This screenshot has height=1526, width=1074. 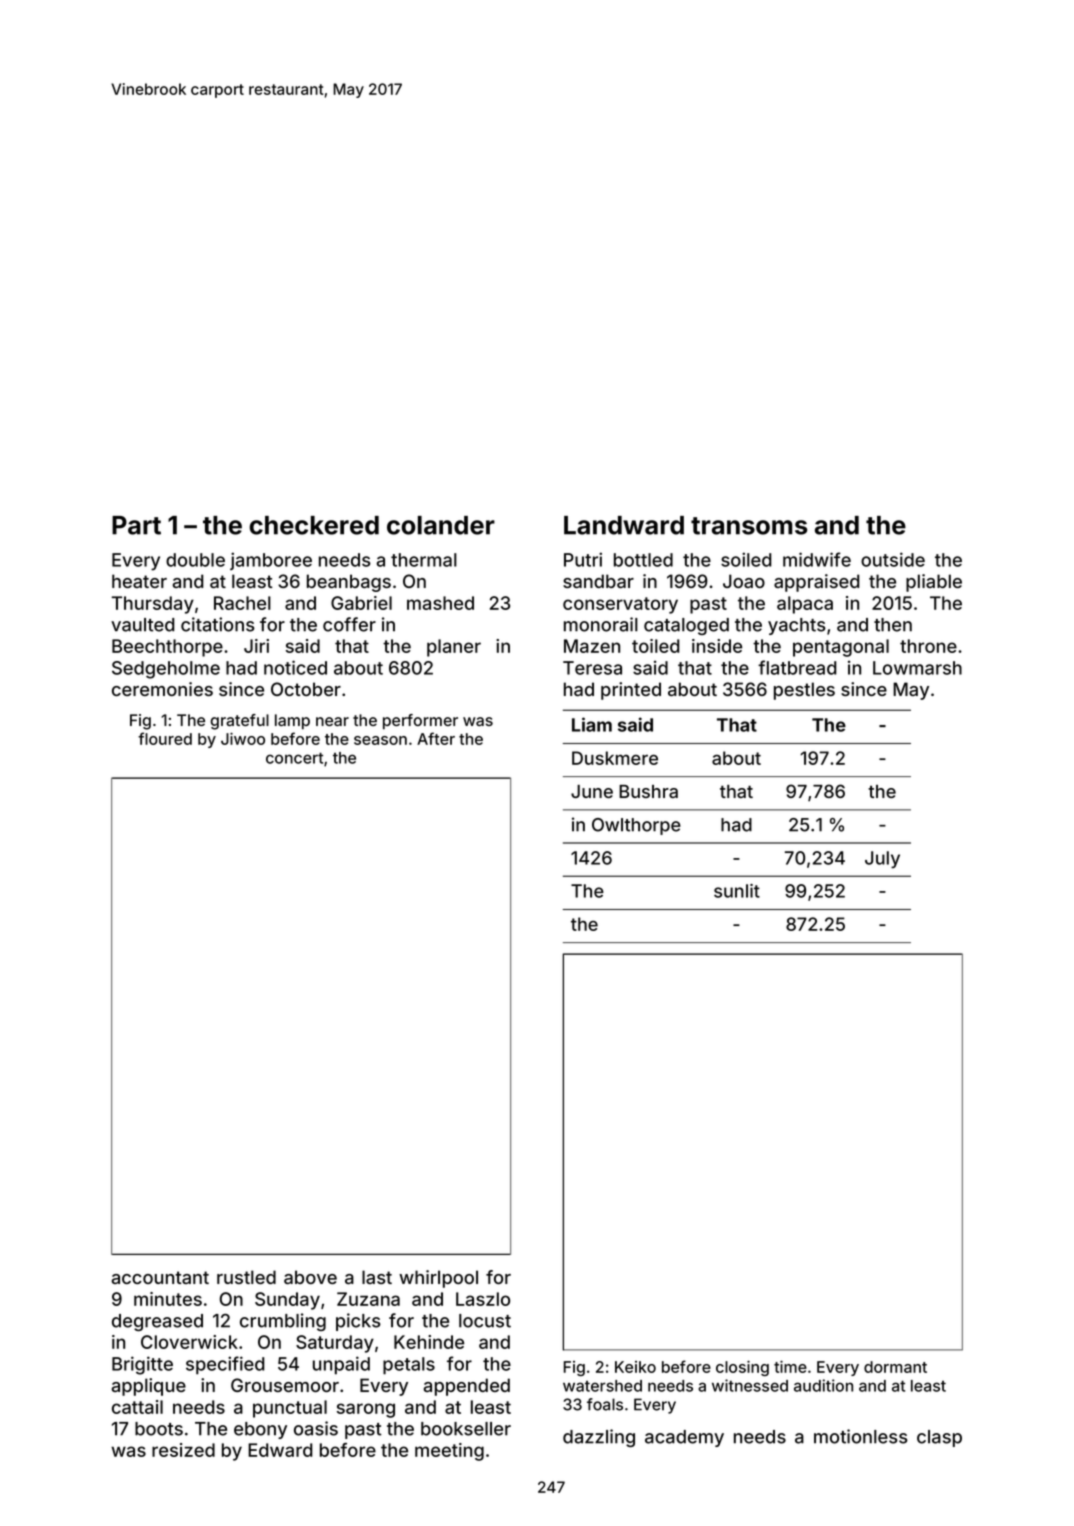 I want to click on thermal, so click(x=424, y=560).
